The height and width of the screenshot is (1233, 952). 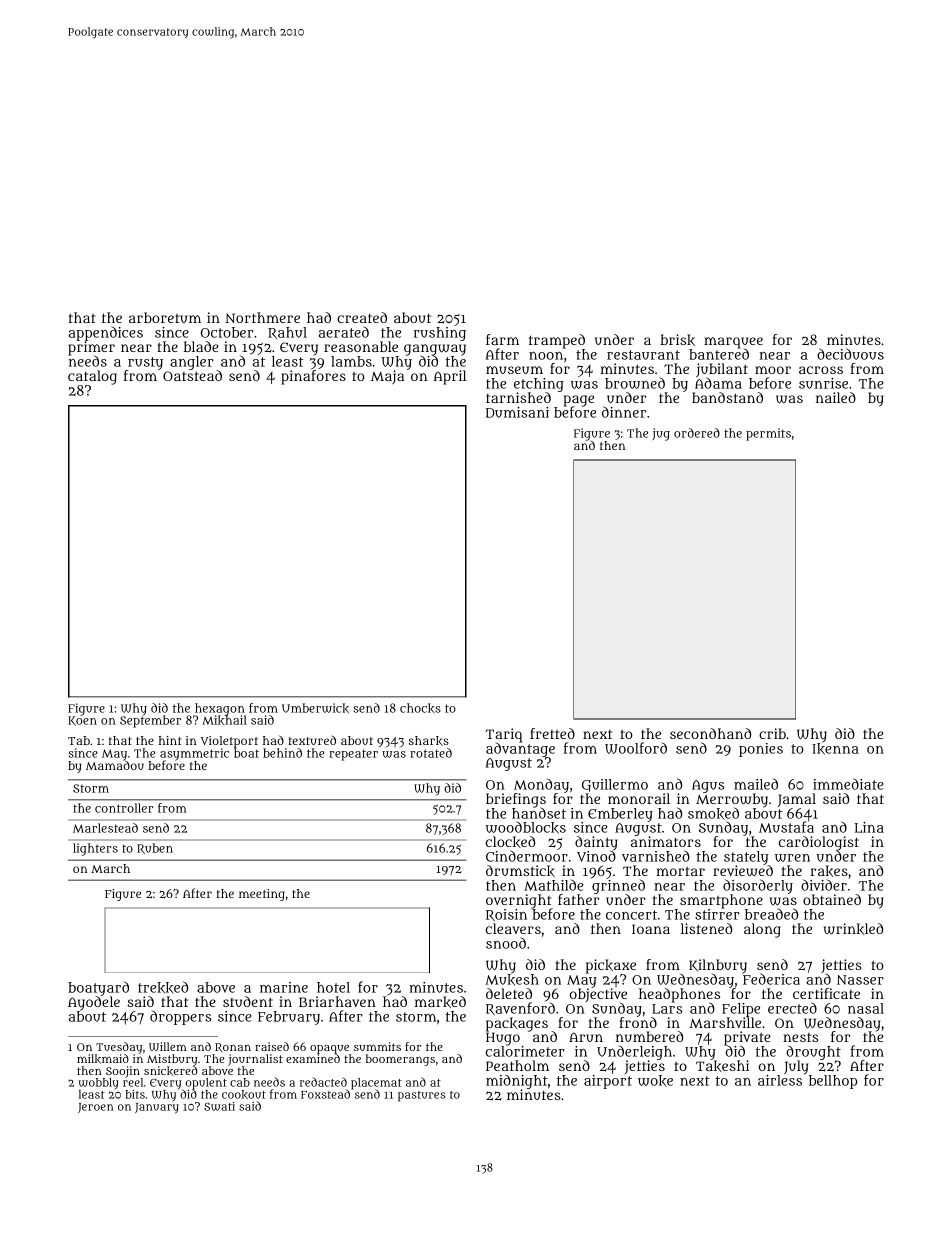 I want to click on journalist, so click(x=255, y=1060).
